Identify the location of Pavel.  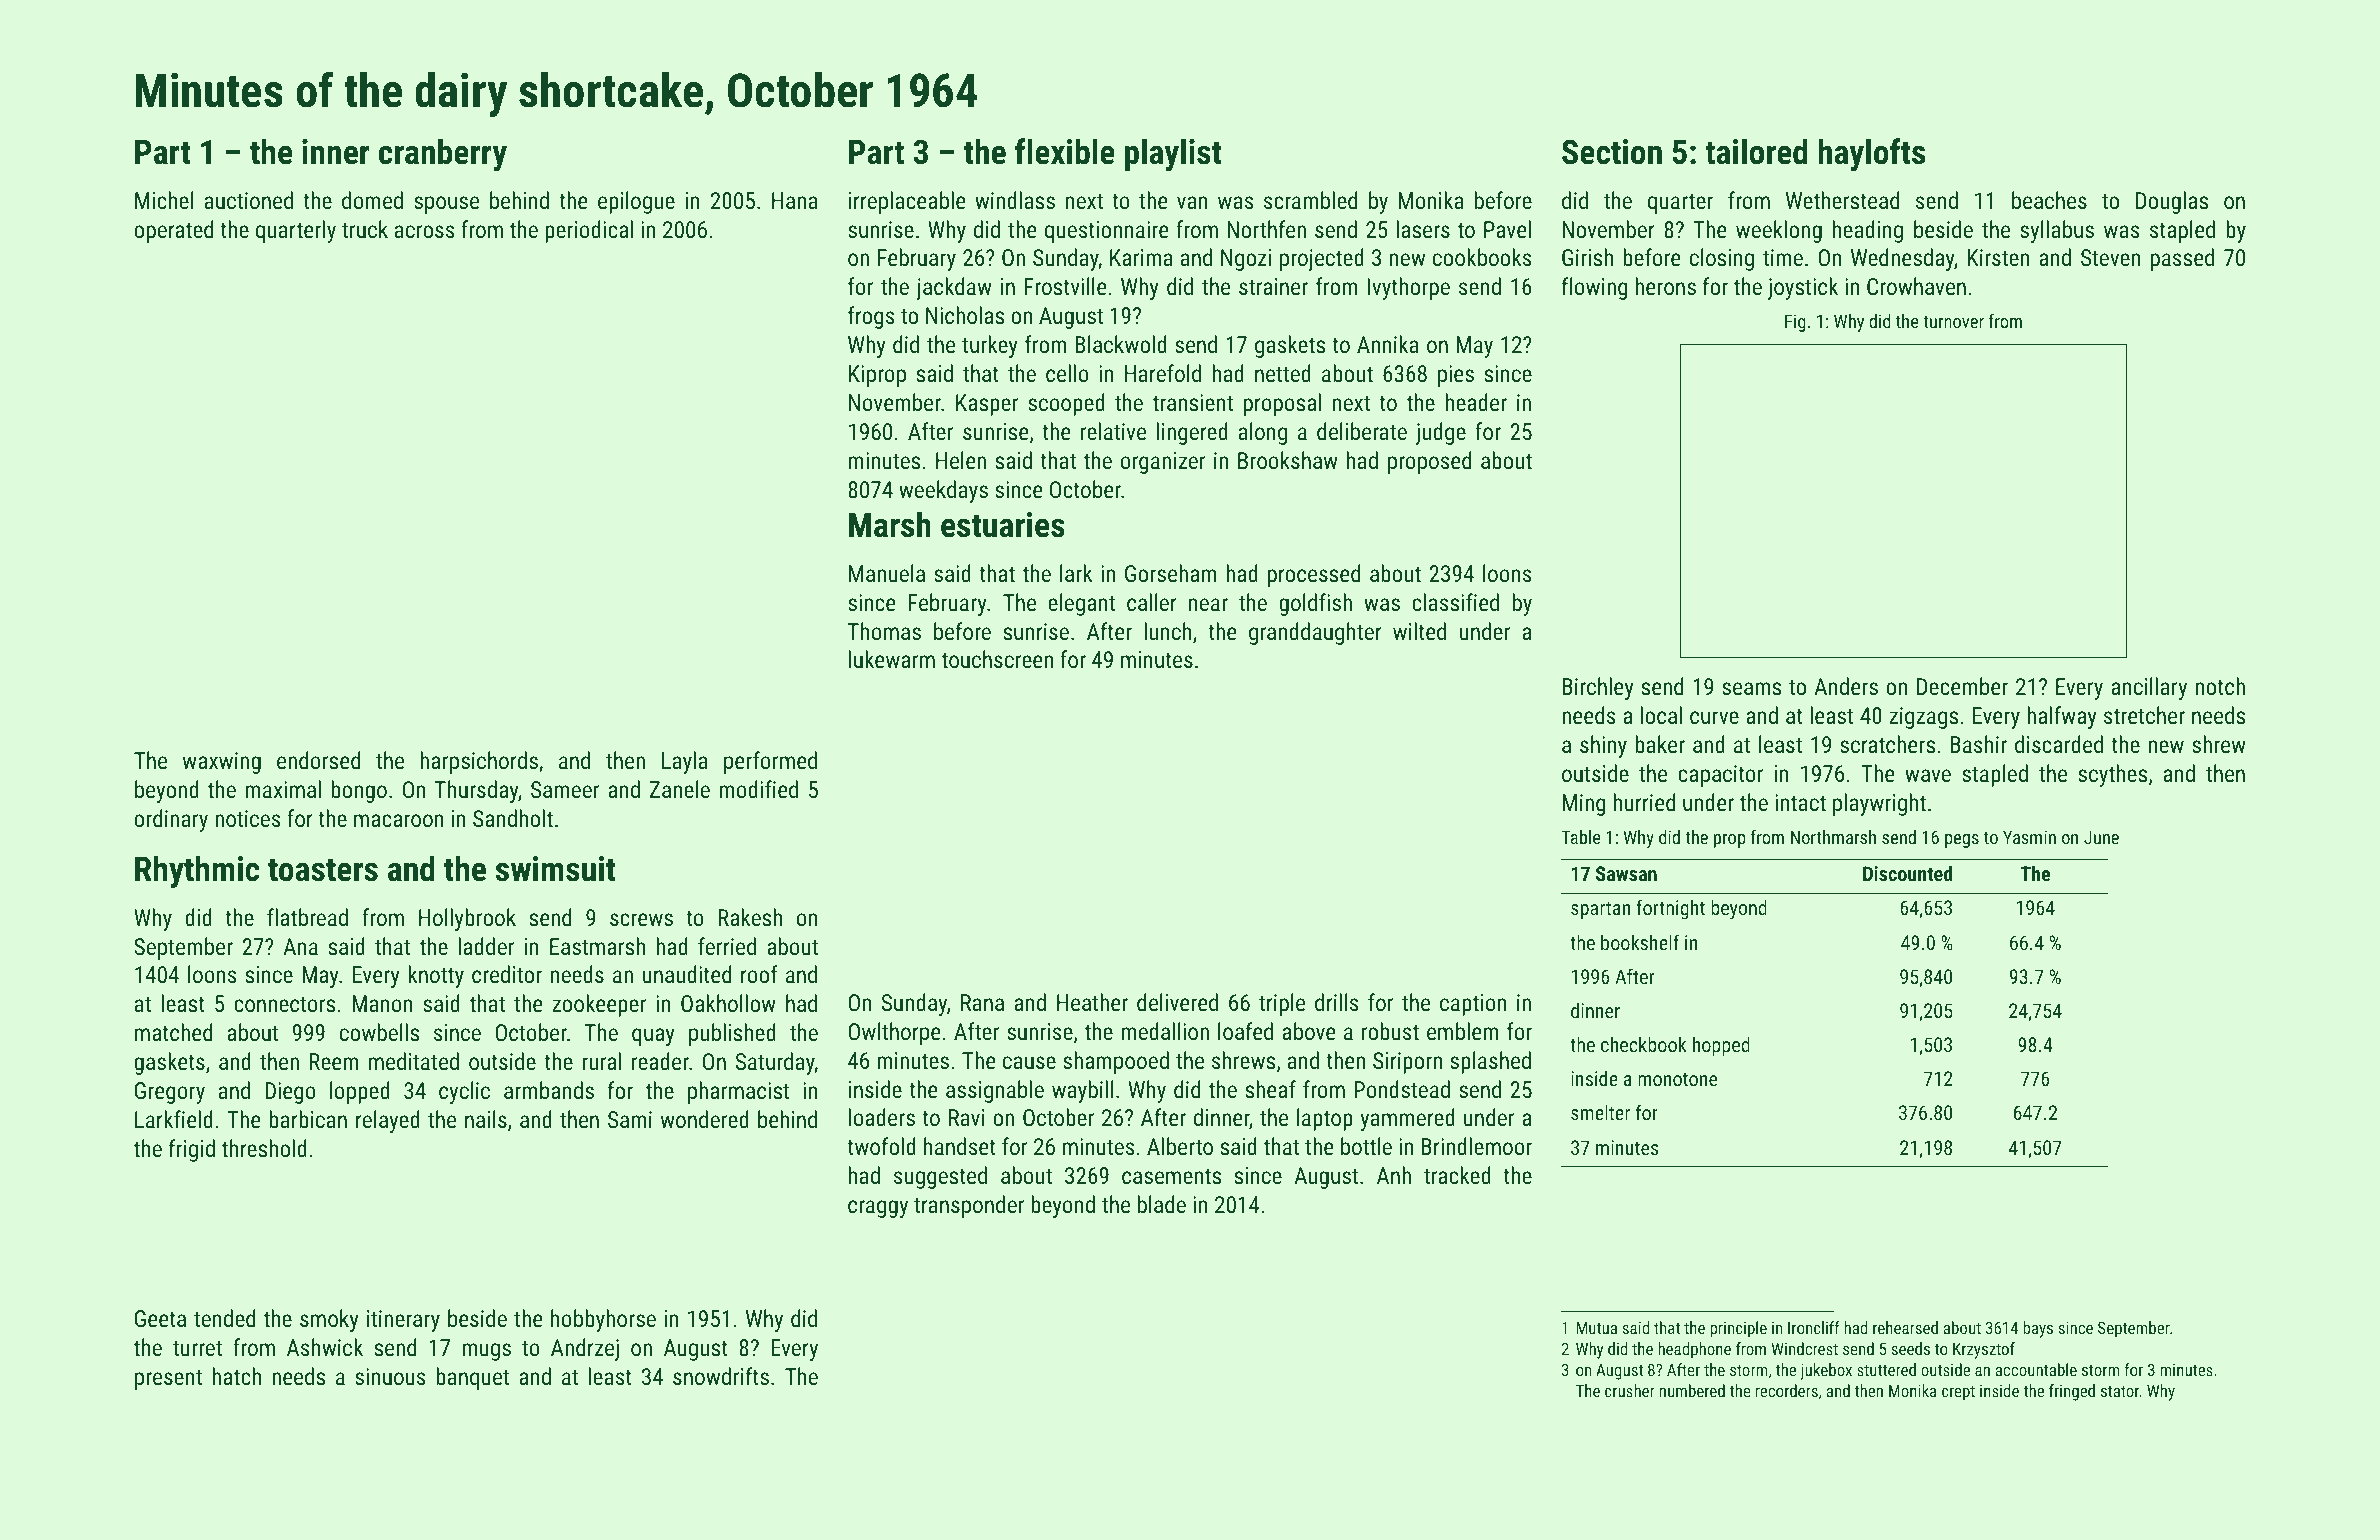
(1507, 229).
